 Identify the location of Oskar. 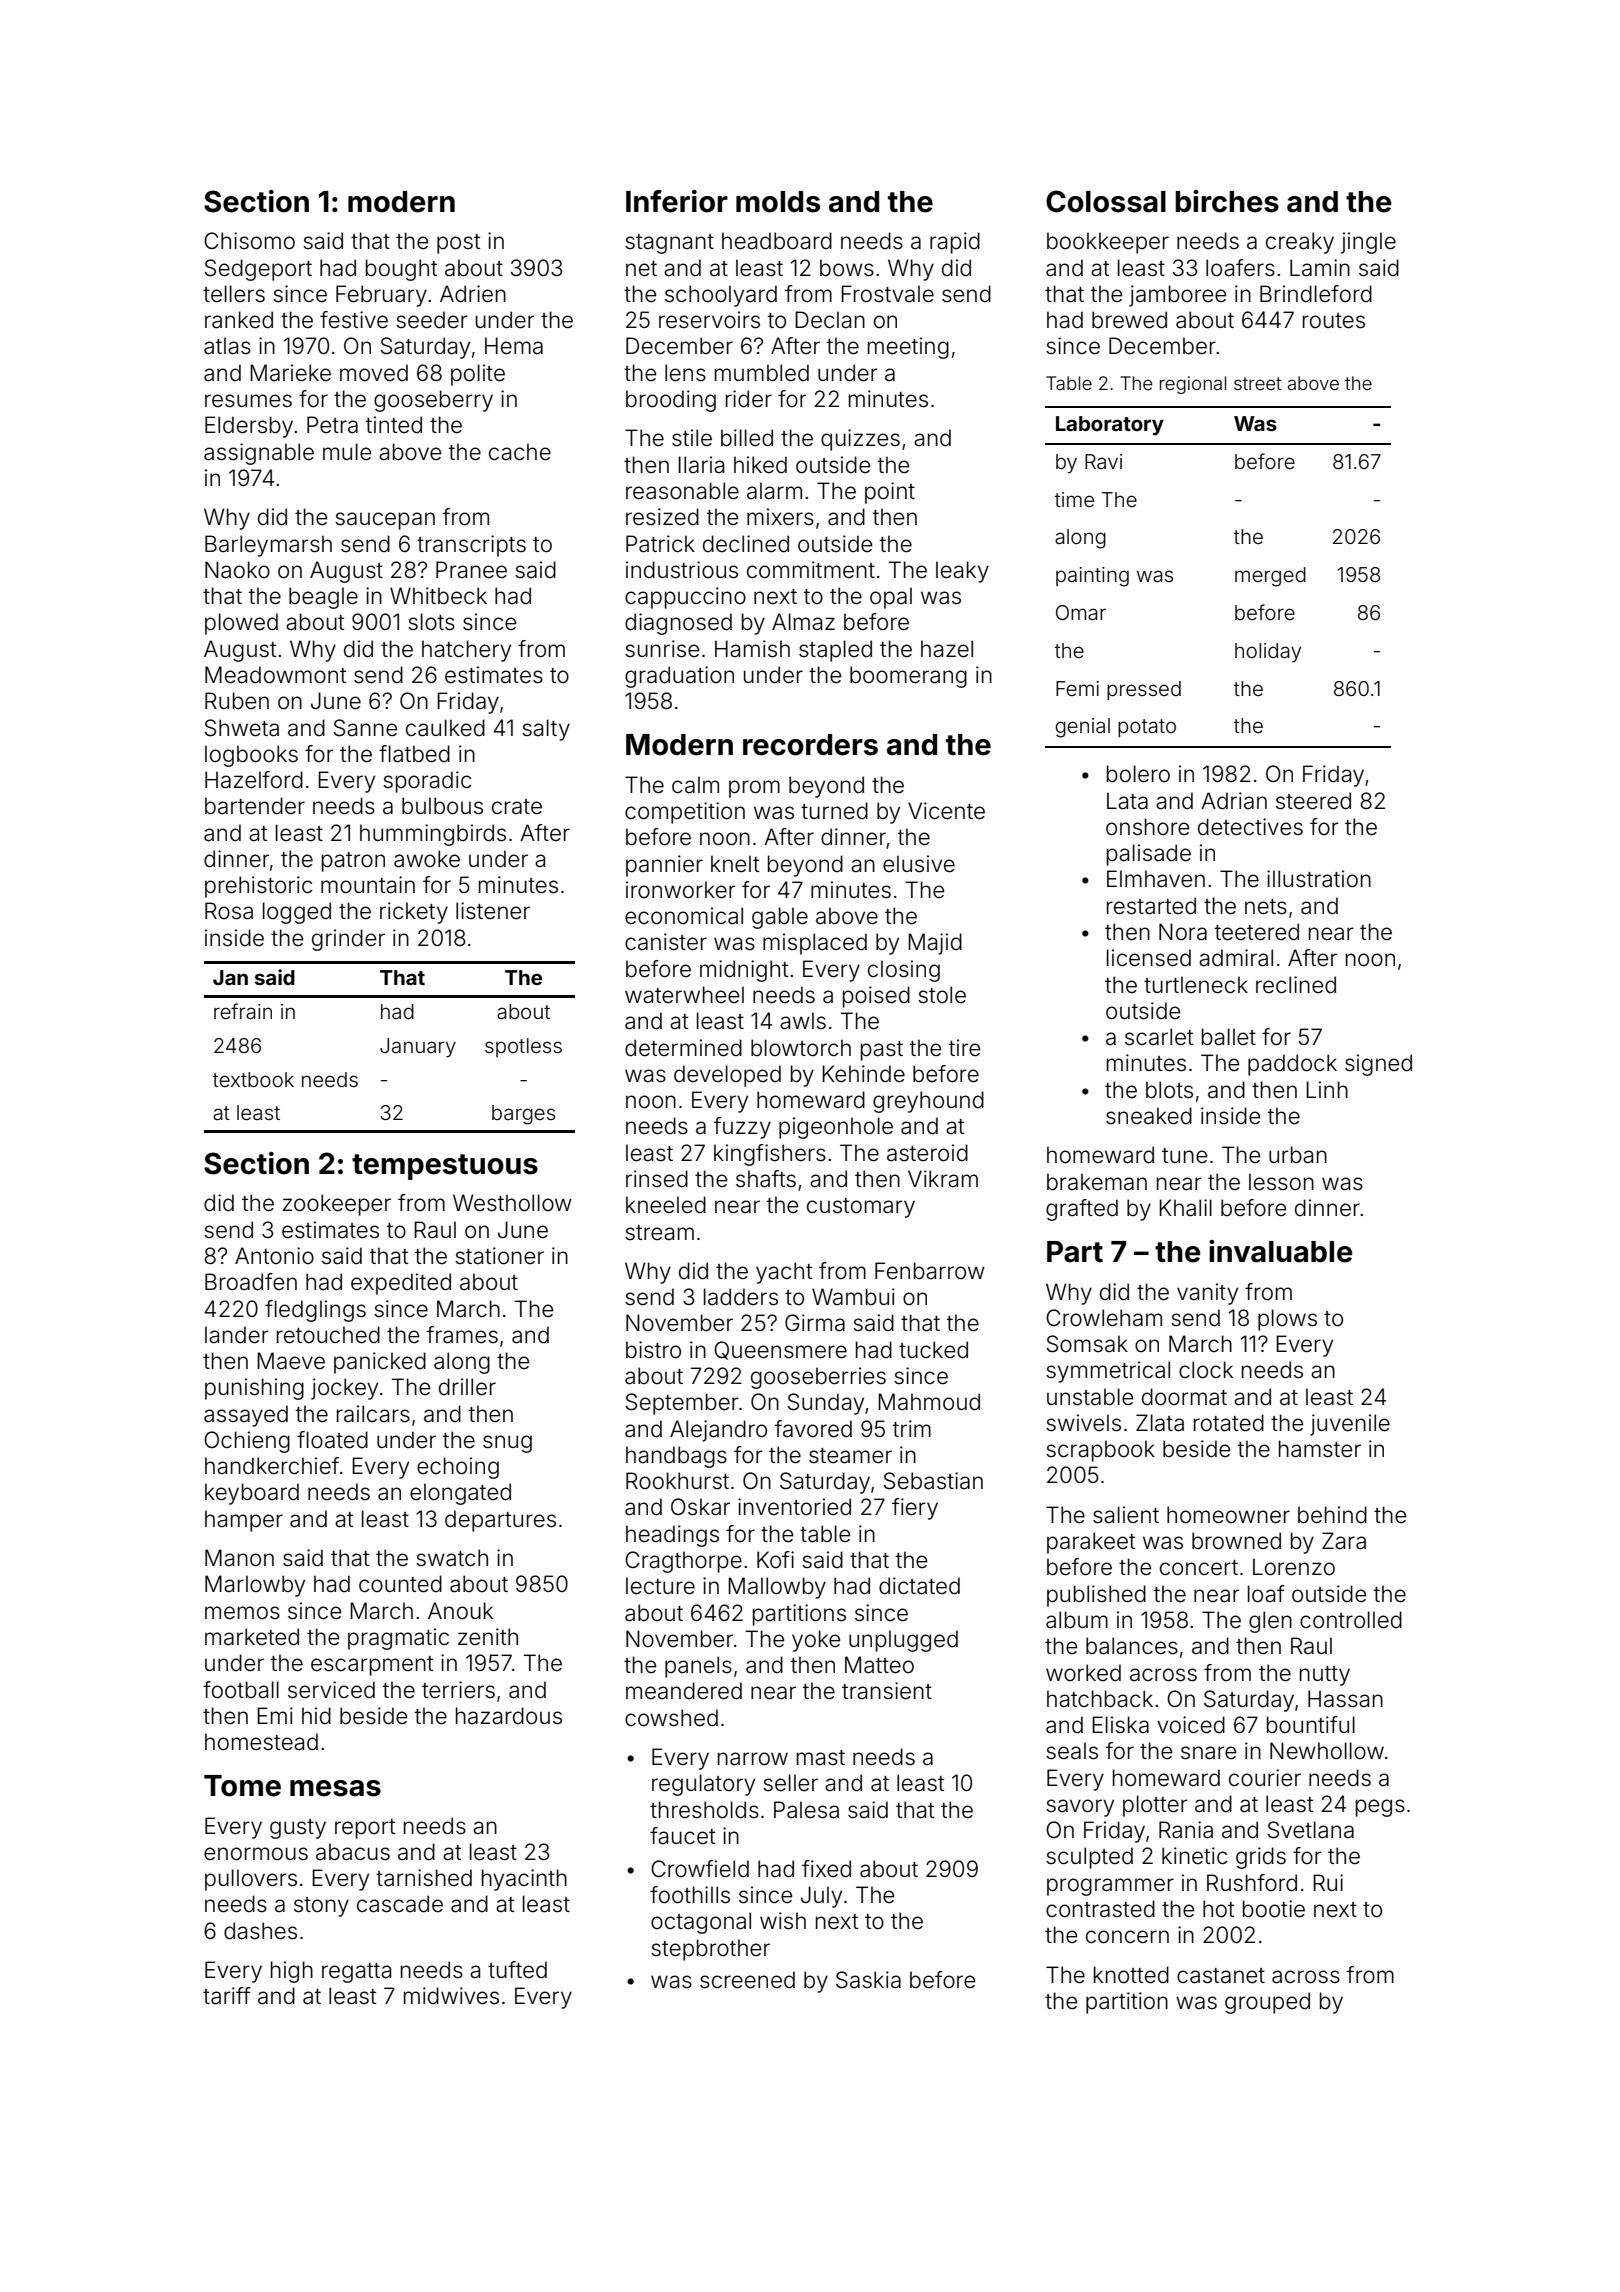
(700, 1507).
